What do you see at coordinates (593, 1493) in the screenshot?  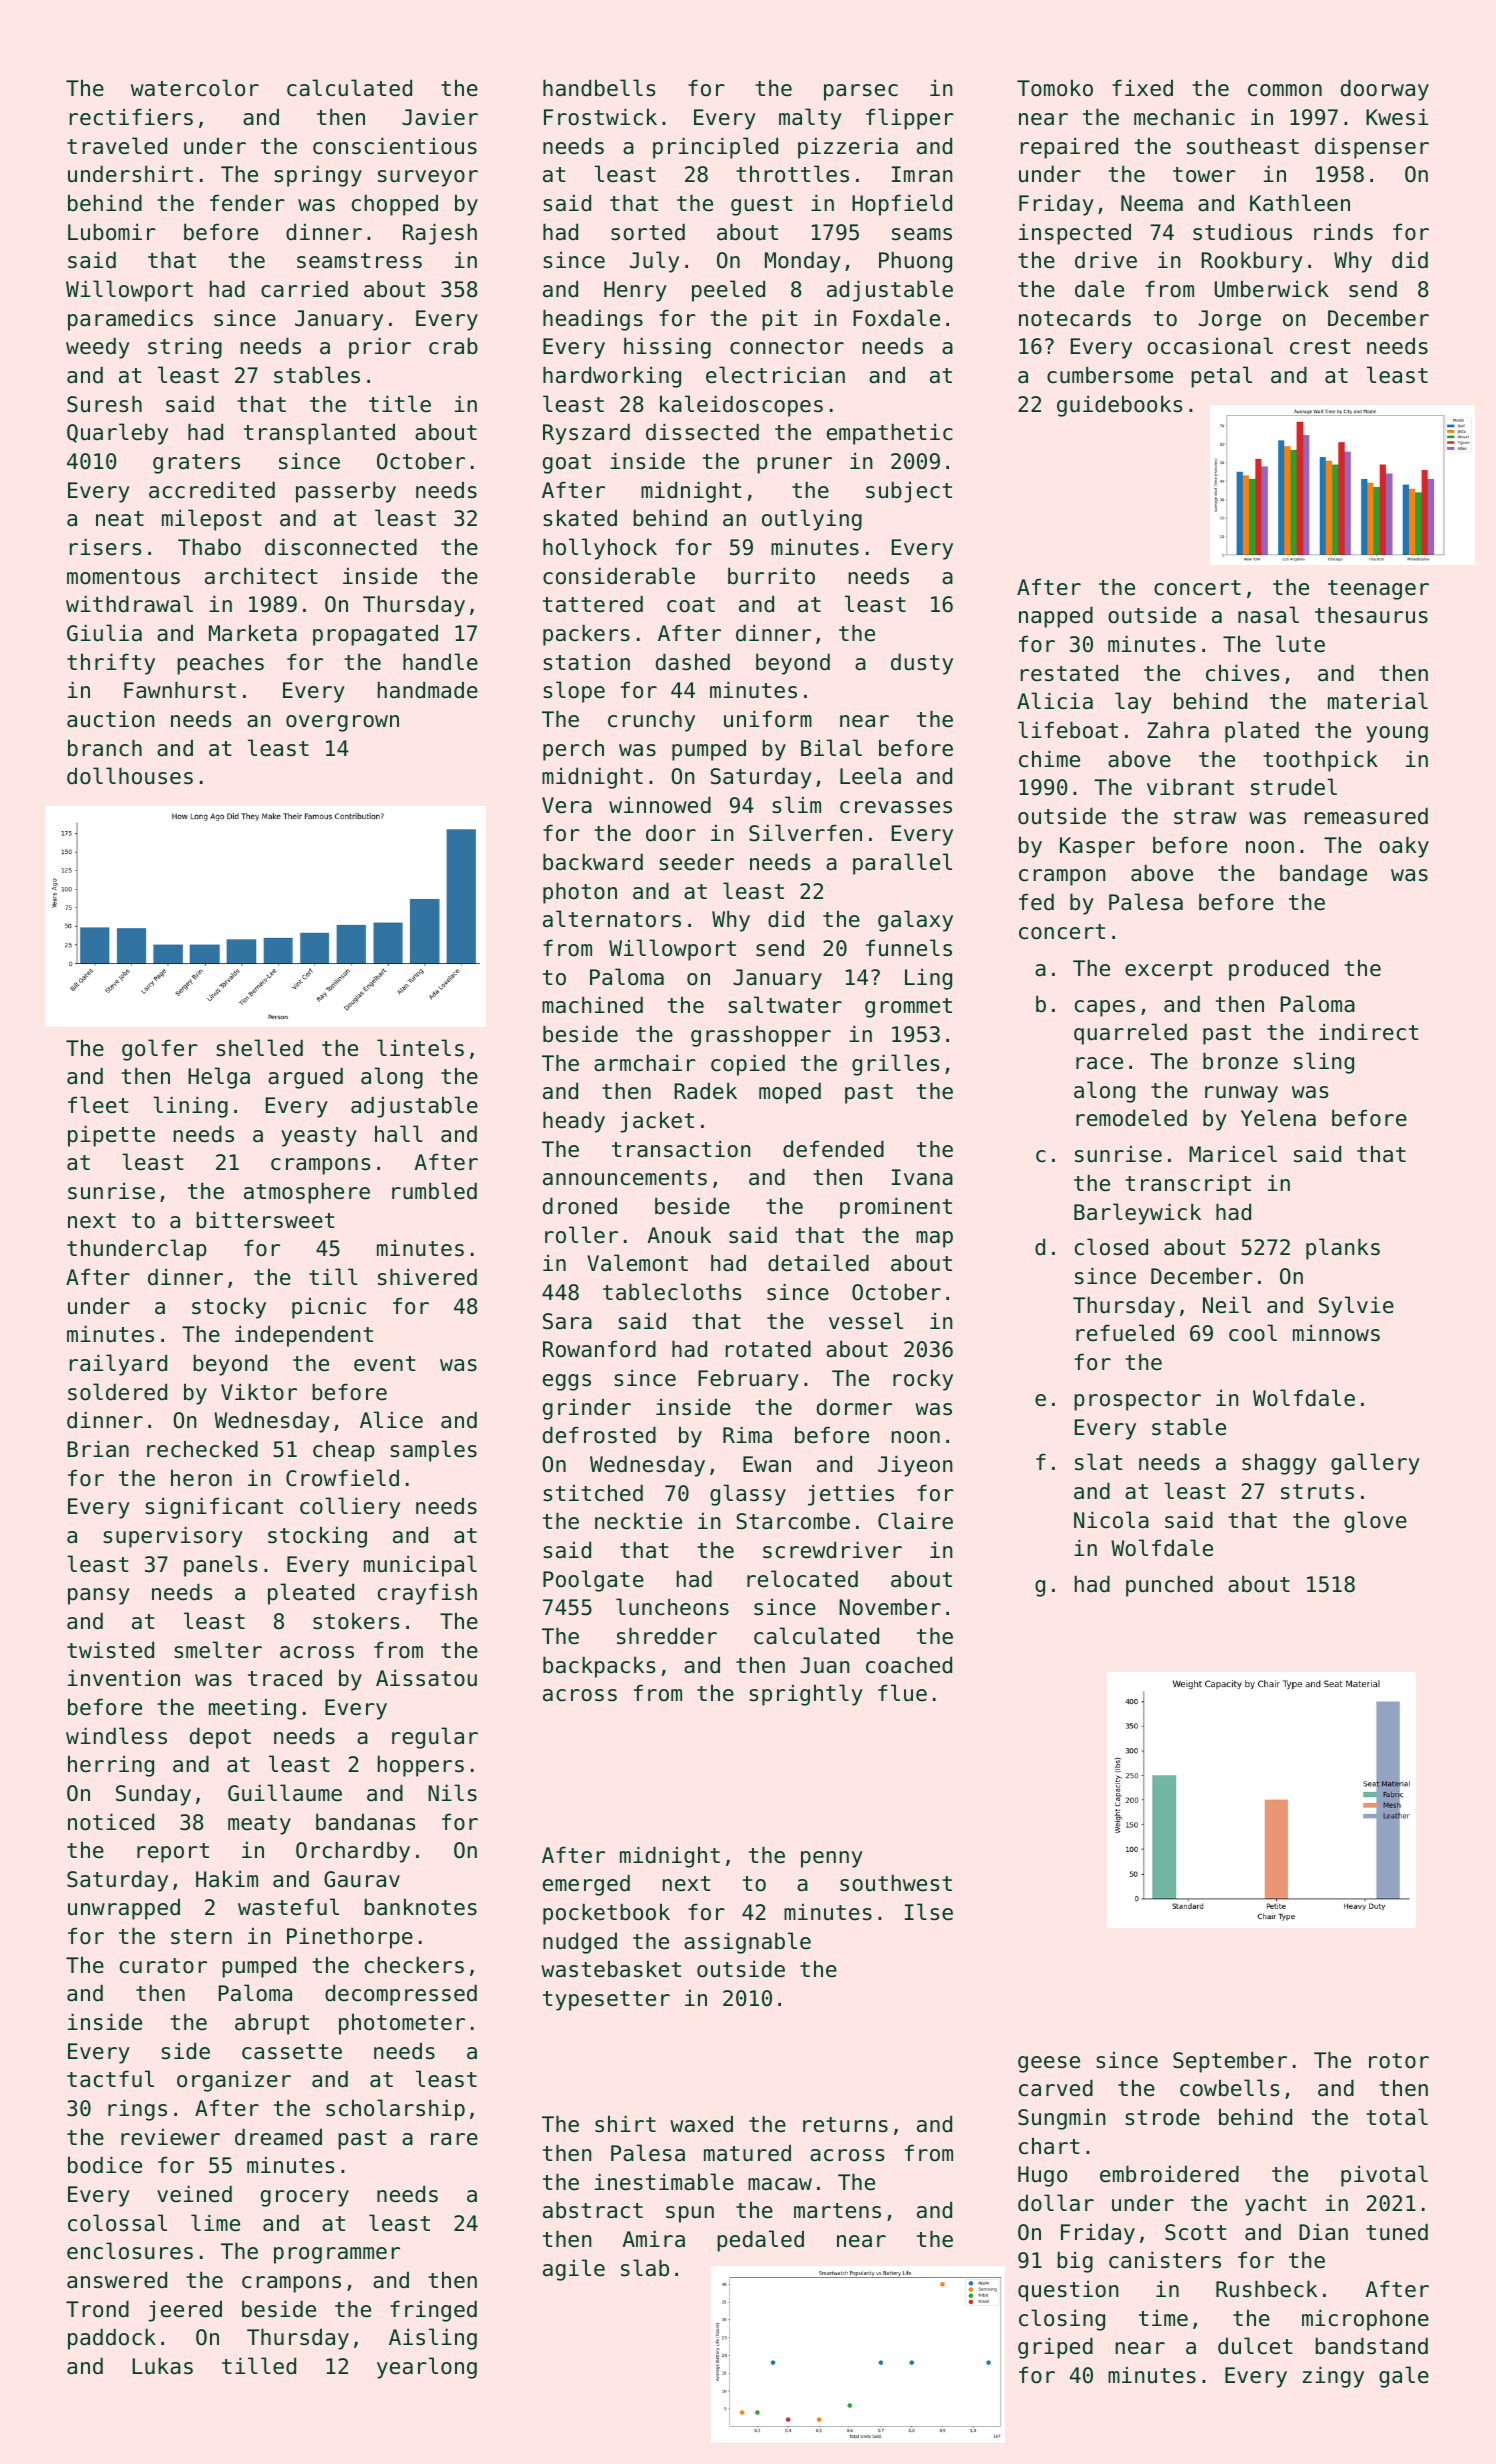 I see `stitched` at bounding box center [593, 1493].
